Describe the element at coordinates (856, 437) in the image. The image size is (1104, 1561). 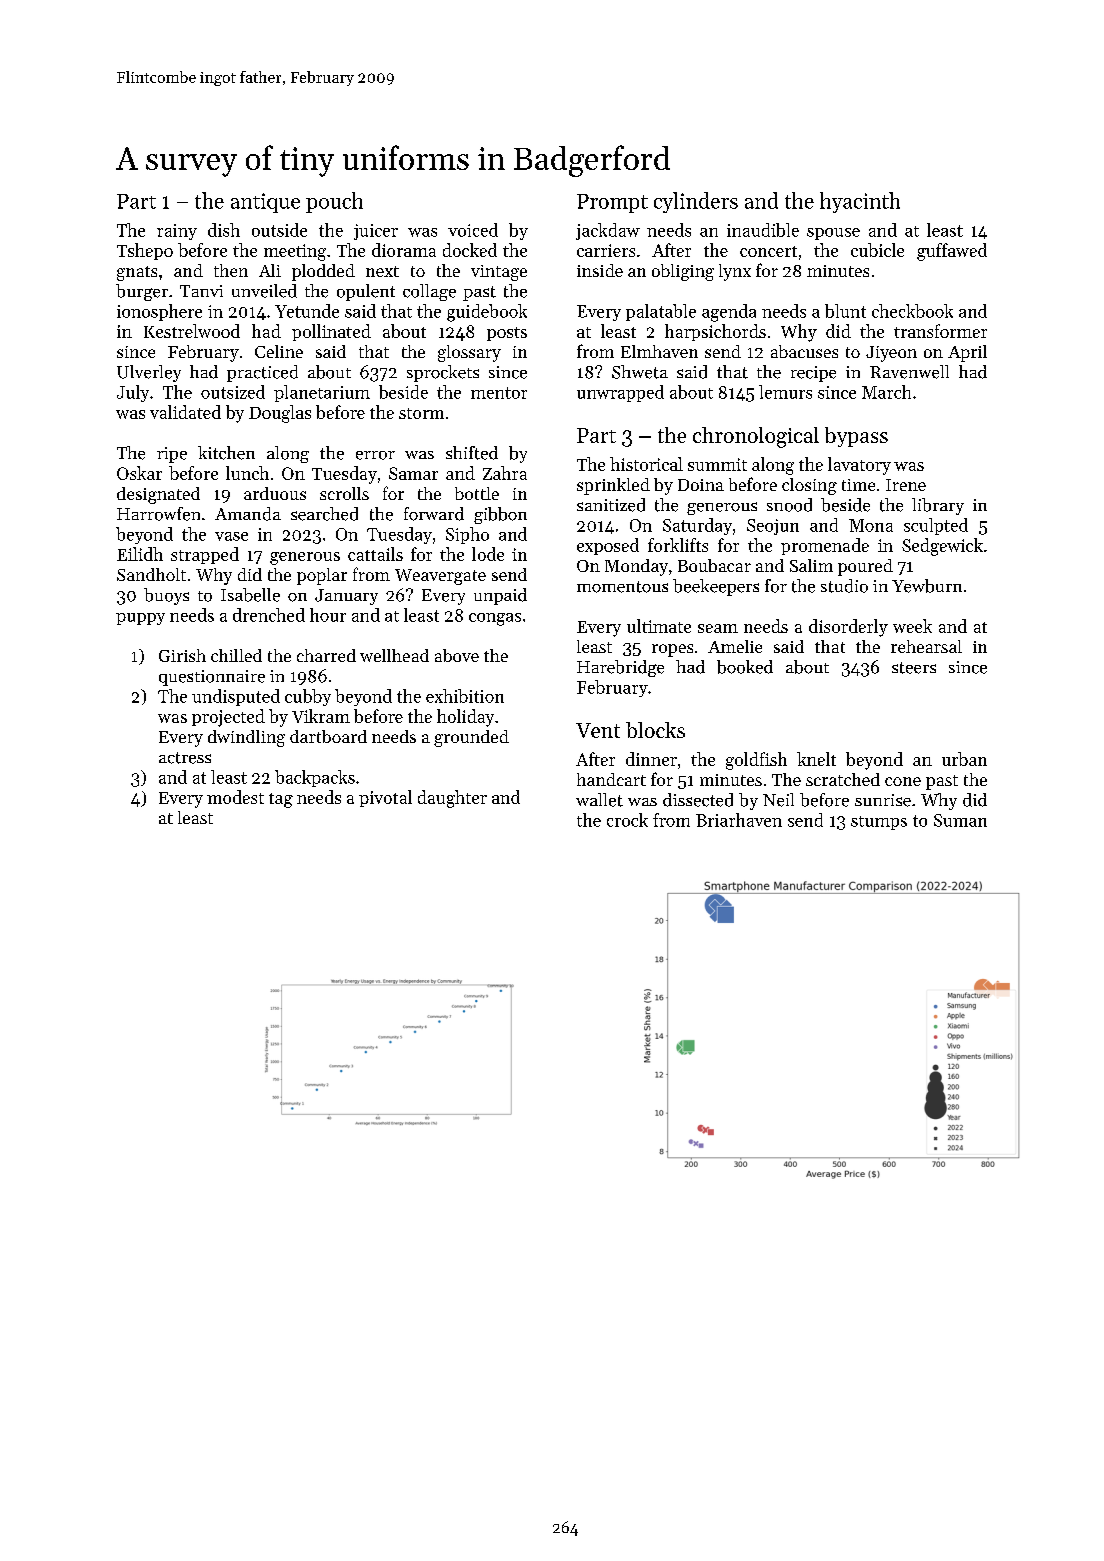
I see `bypass` at that location.
